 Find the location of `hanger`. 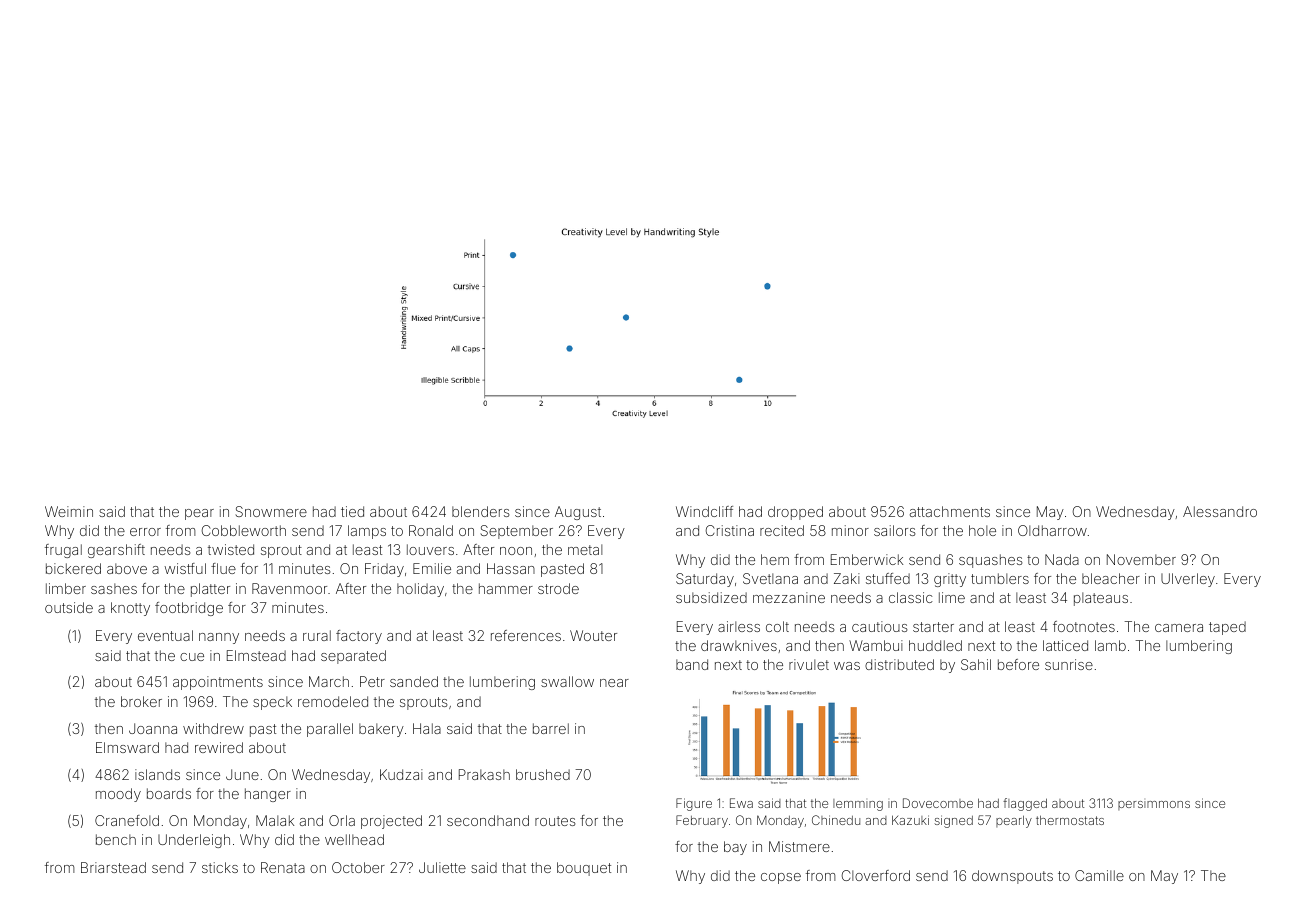

hanger is located at coordinates (268, 795).
